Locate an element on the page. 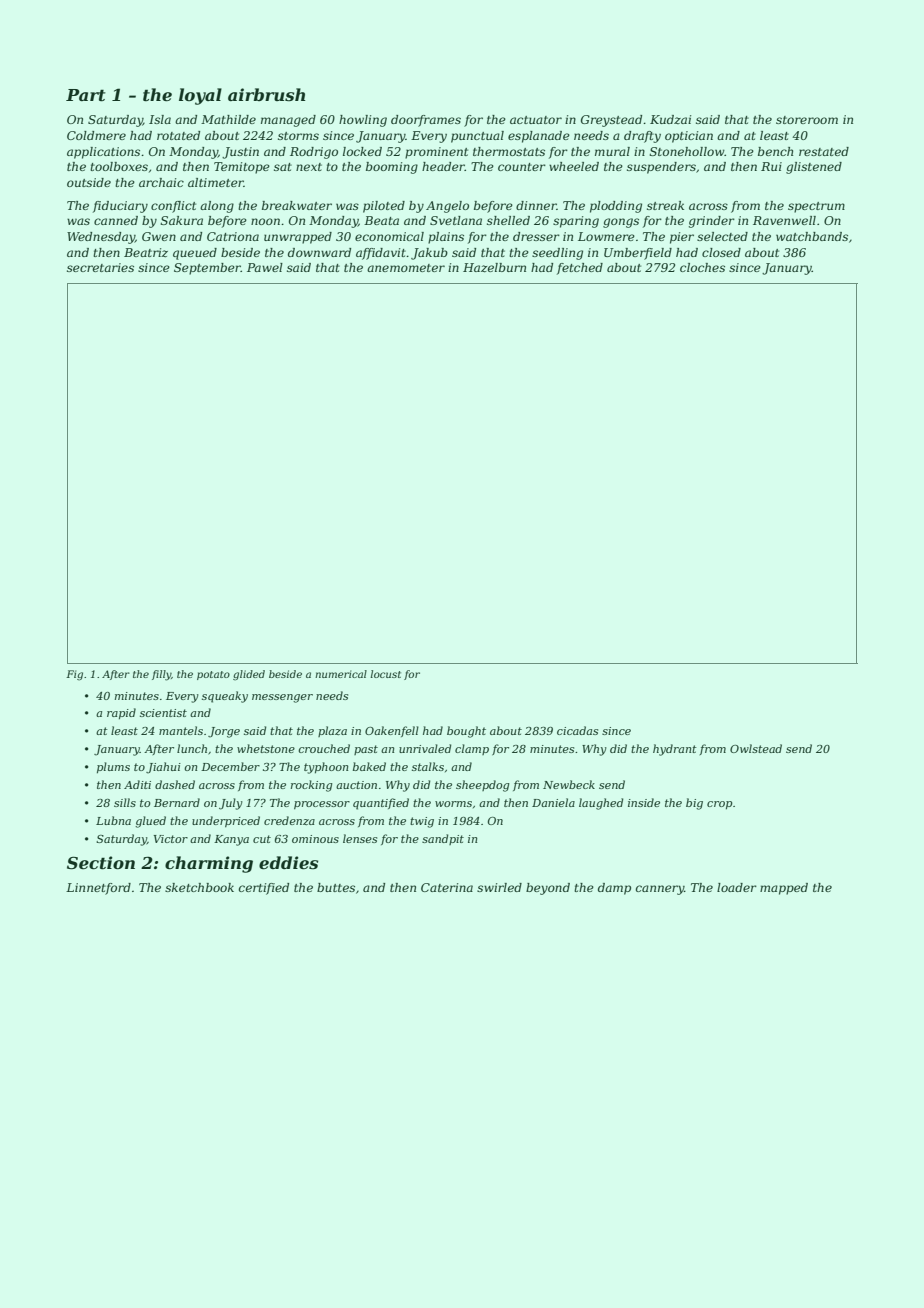  Part is located at coordinates (86, 95).
